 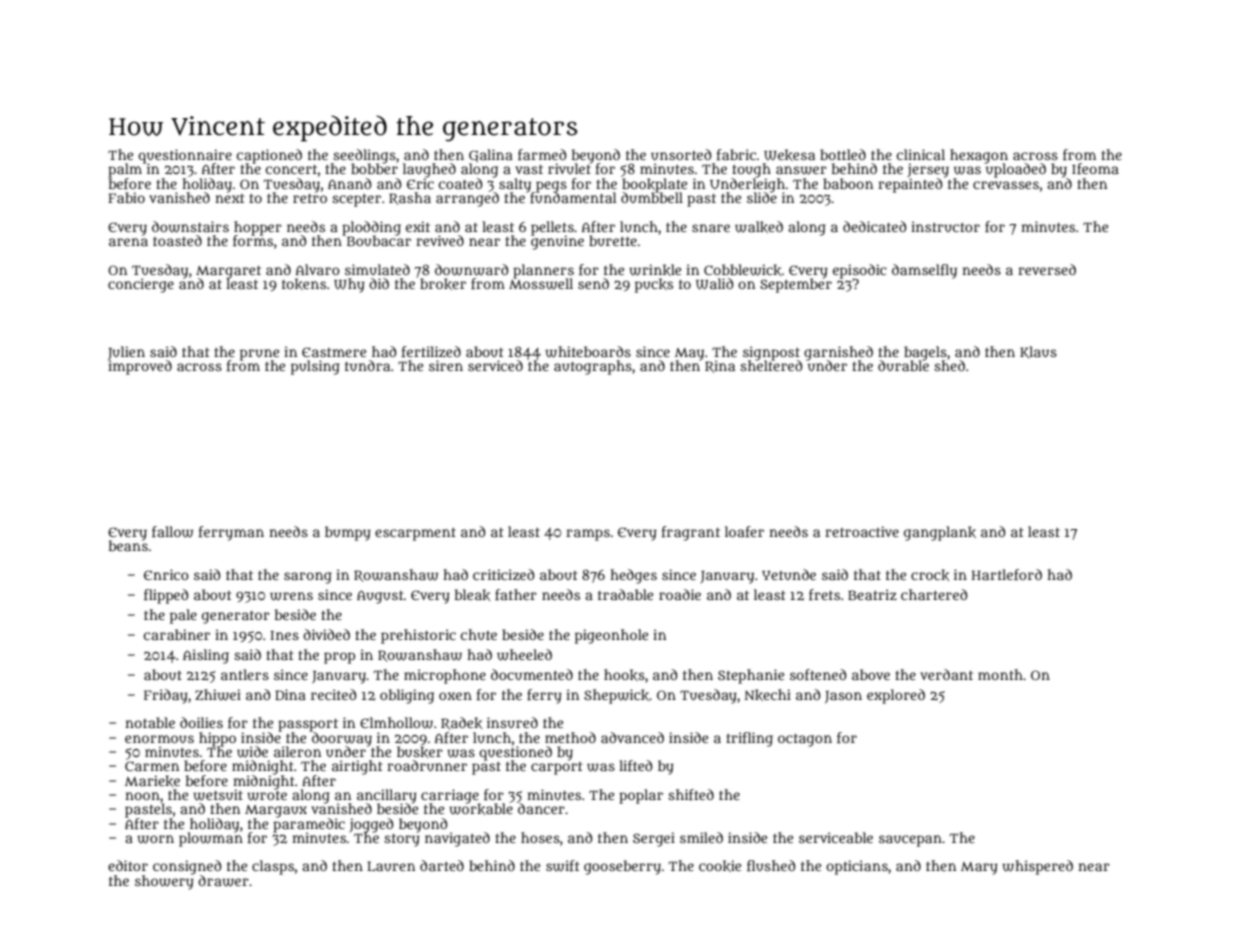 What do you see at coordinates (691, 533) in the image?
I see `fragrant` at bounding box center [691, 533].
